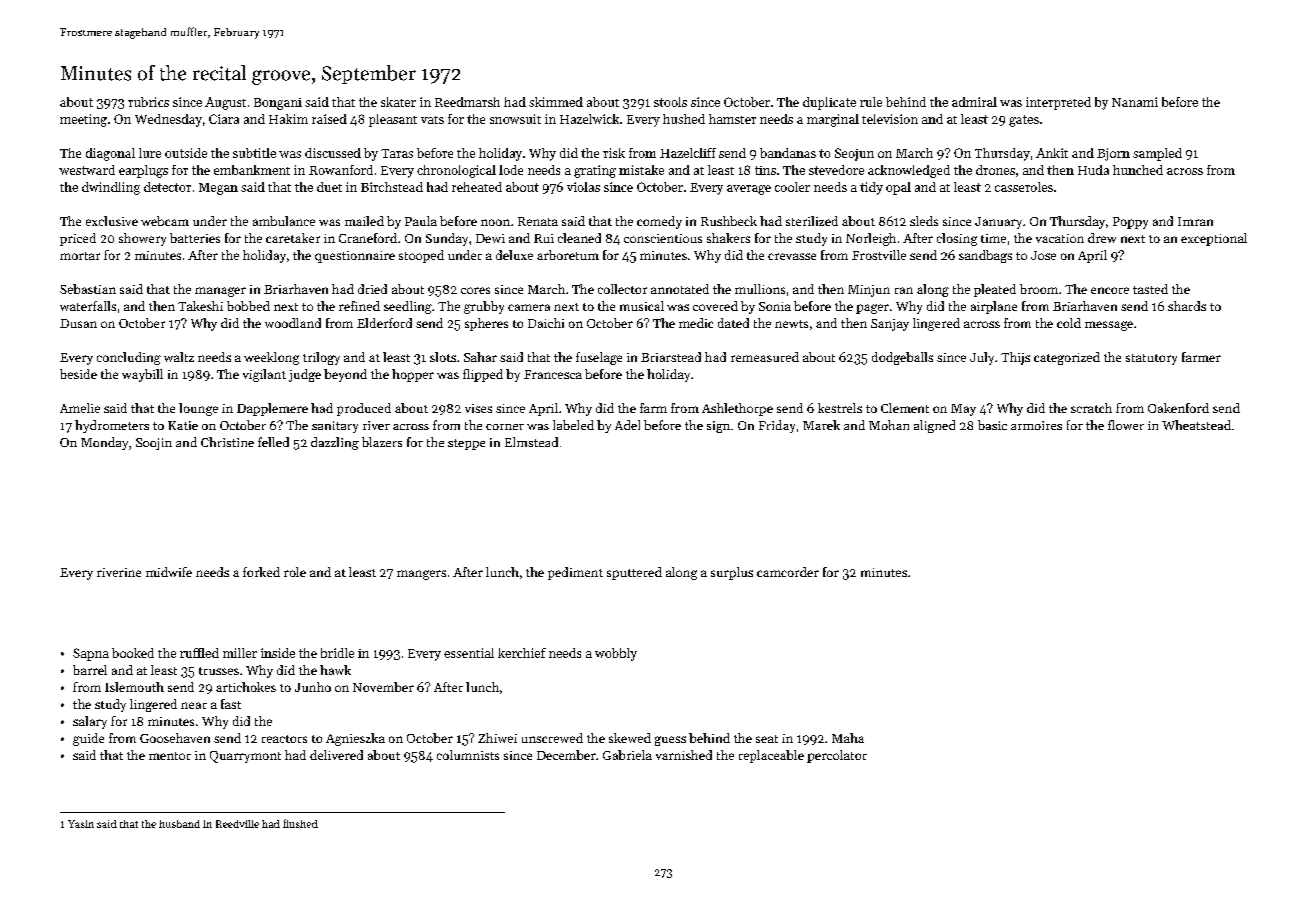 This page has height=924, width=1308. Describe the element at coordinates (169, 572) in the page. I see `midwife` at that location.
